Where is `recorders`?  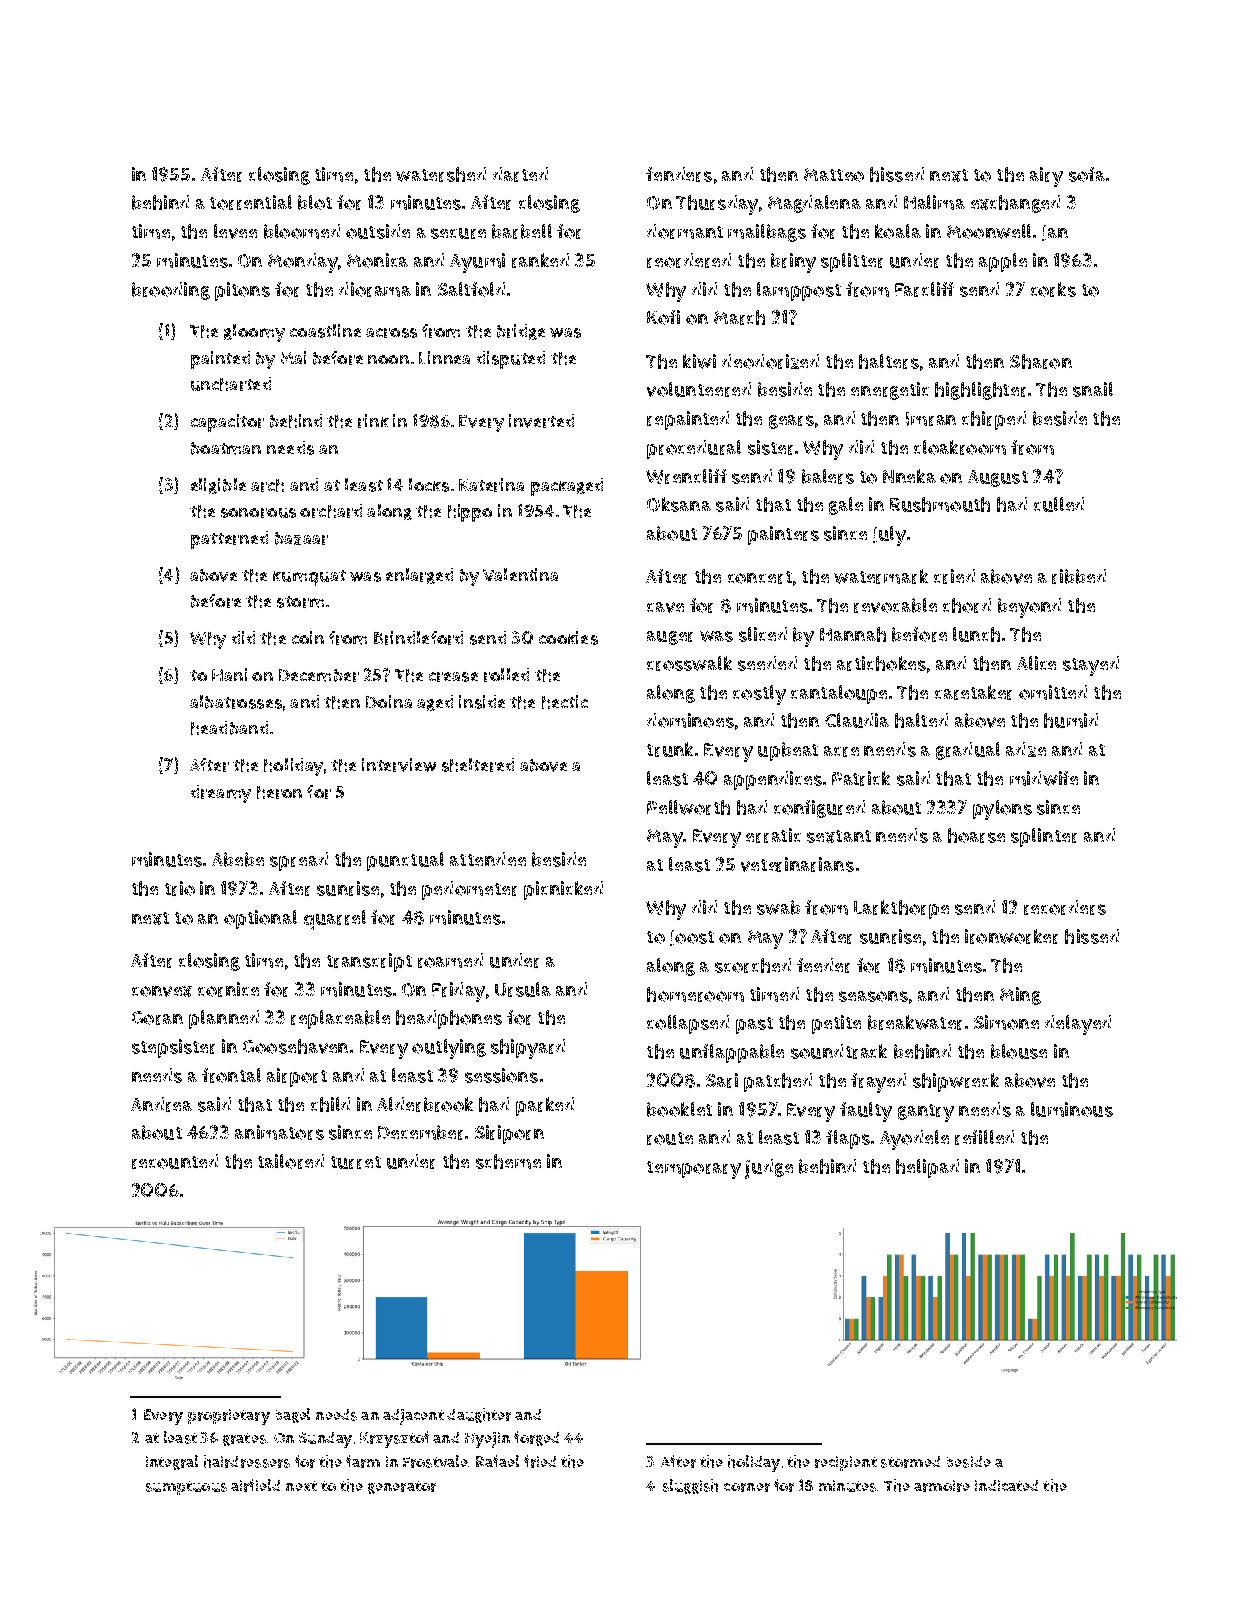
recorders is located at coordinates (1065, 907).
